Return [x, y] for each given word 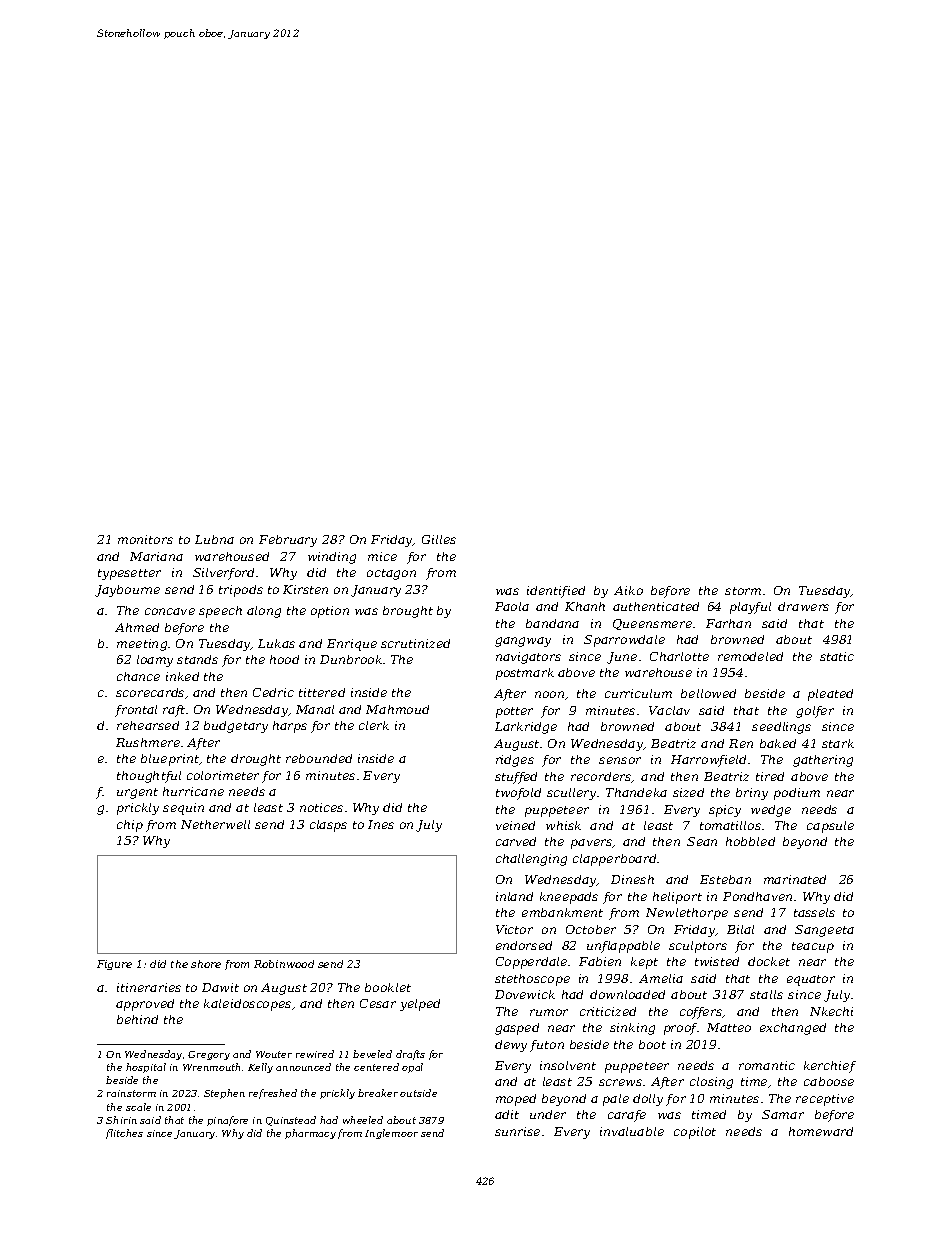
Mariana [156, 556]
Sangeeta [824, 931]
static [837, 656]
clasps [328, 826]
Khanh [585, 606]
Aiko [628, 590]
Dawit [220, 987]
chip [130, 826]
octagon [391, 574]
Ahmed [137, 627]
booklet [388, 987]
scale [138, 1107]
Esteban [725, 879]
